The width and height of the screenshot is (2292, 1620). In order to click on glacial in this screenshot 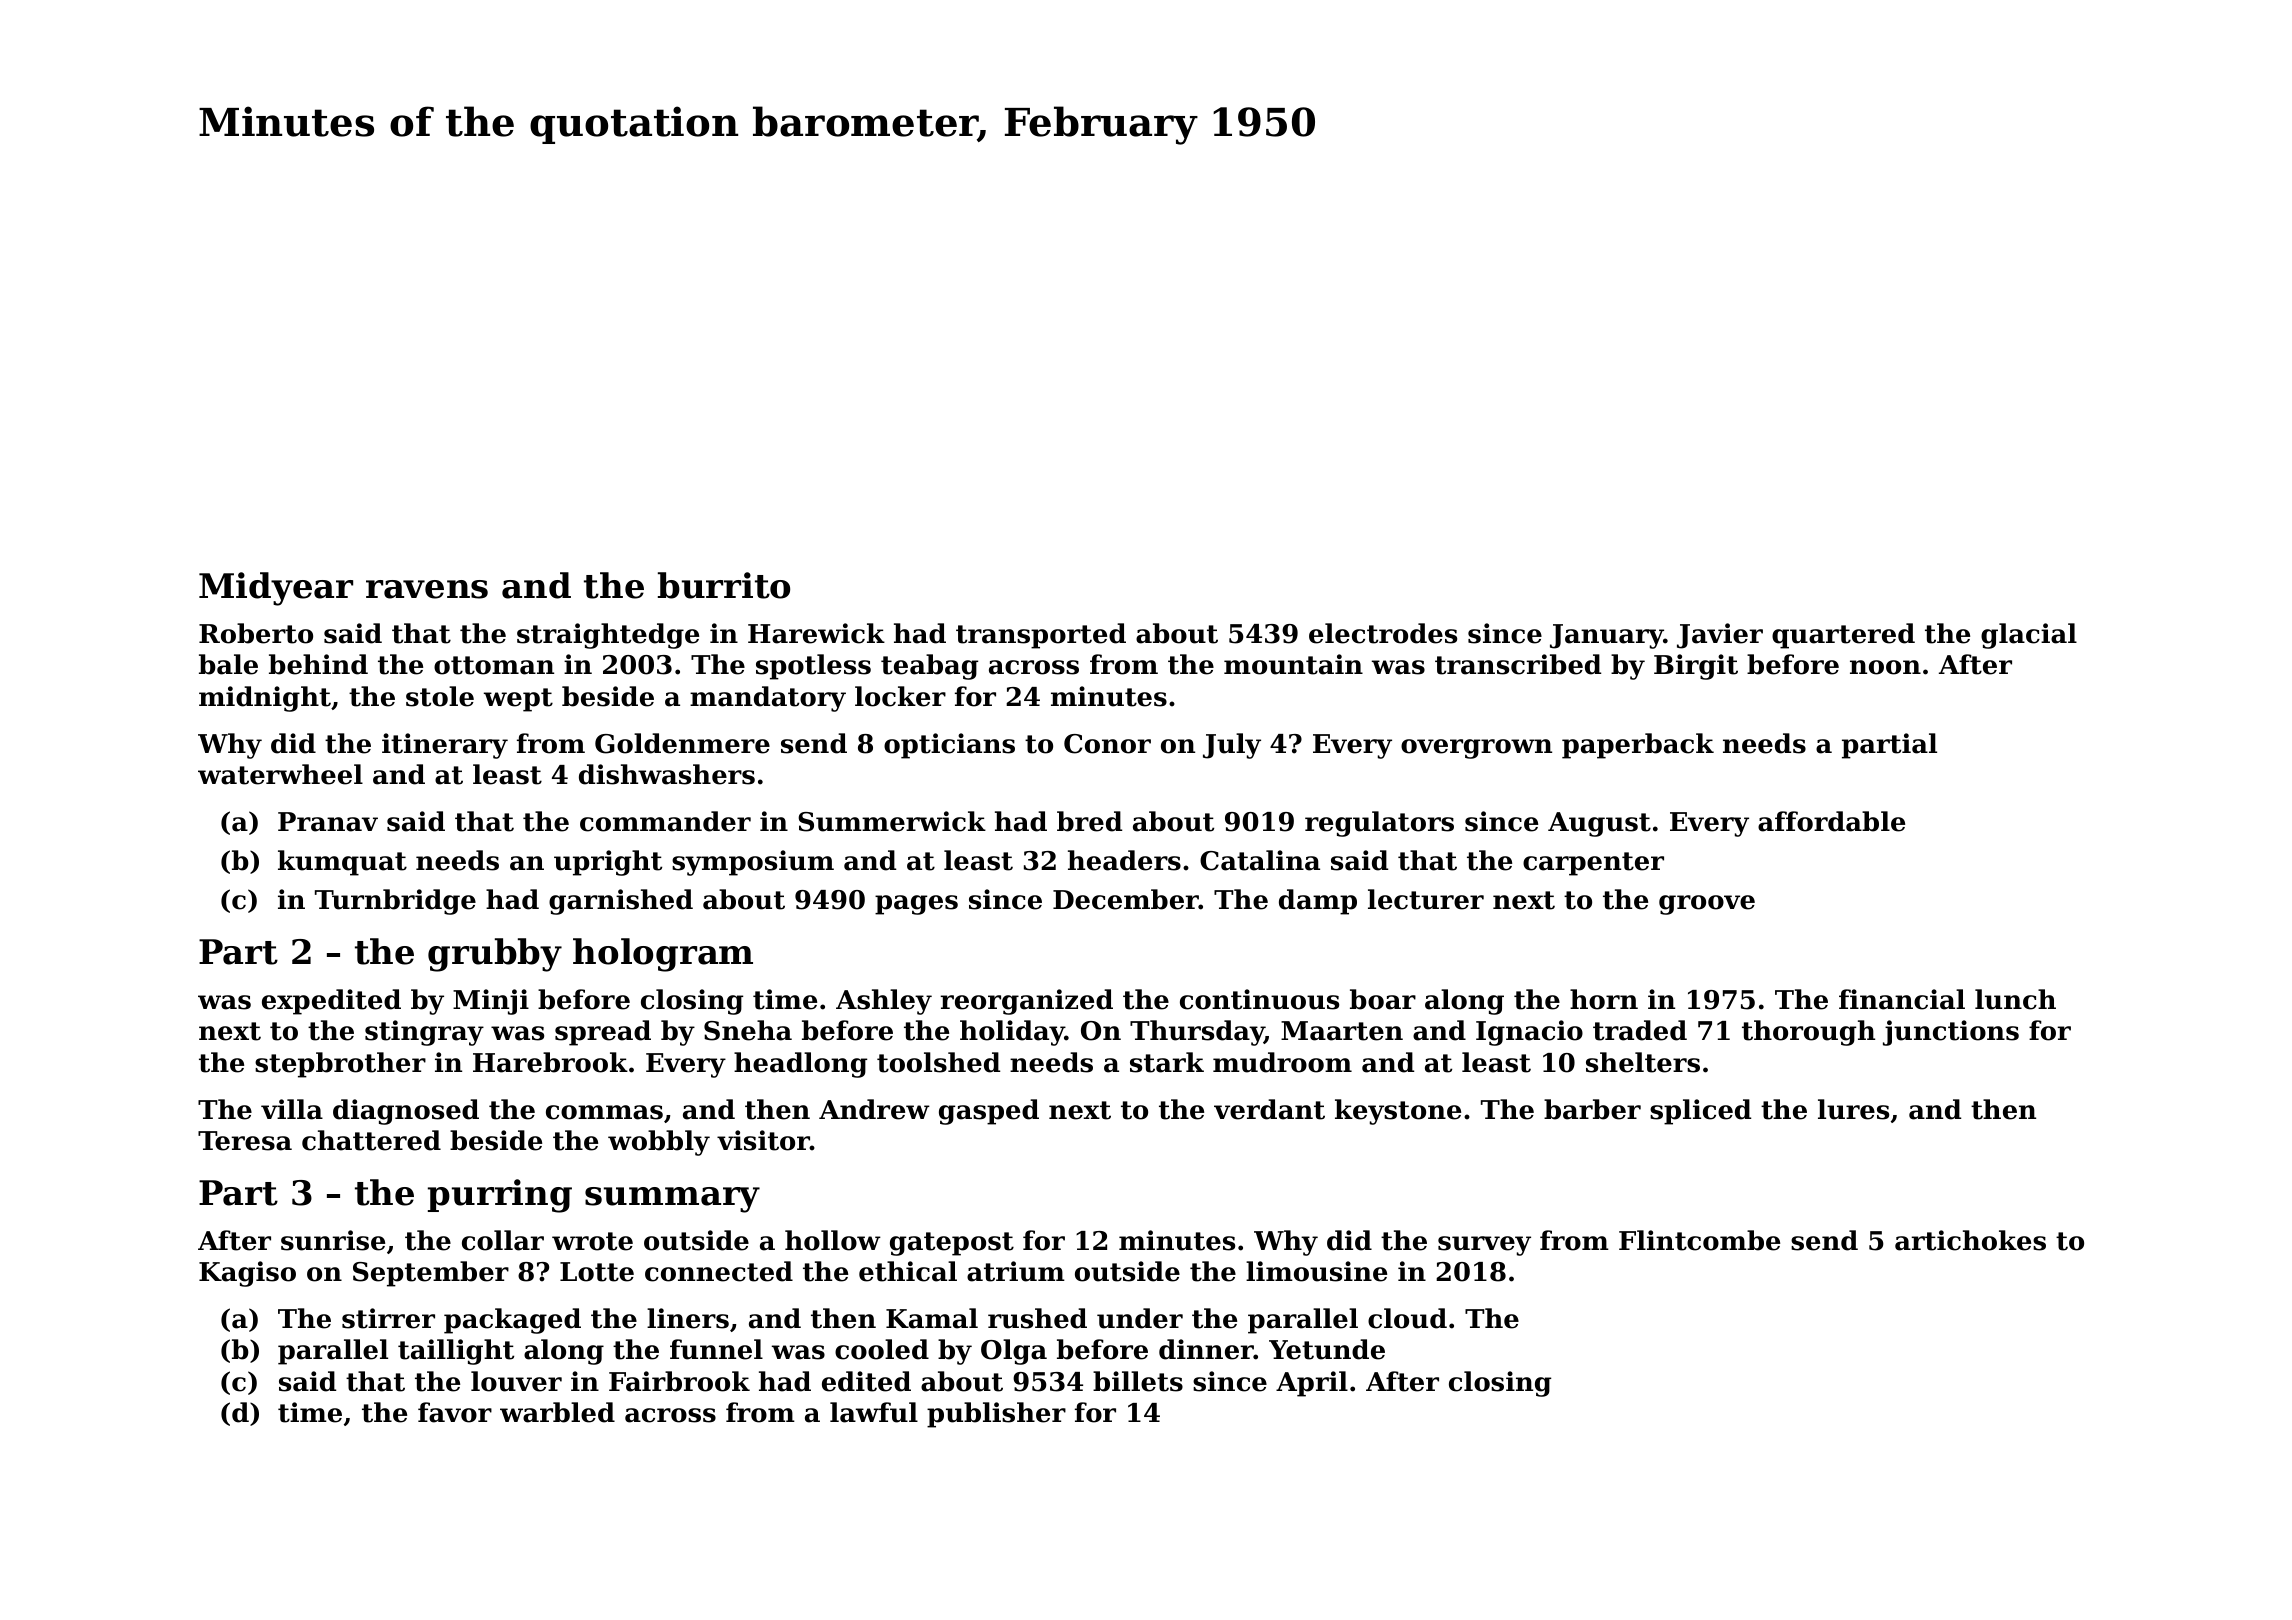, I will do `click(2029, 636)`.
